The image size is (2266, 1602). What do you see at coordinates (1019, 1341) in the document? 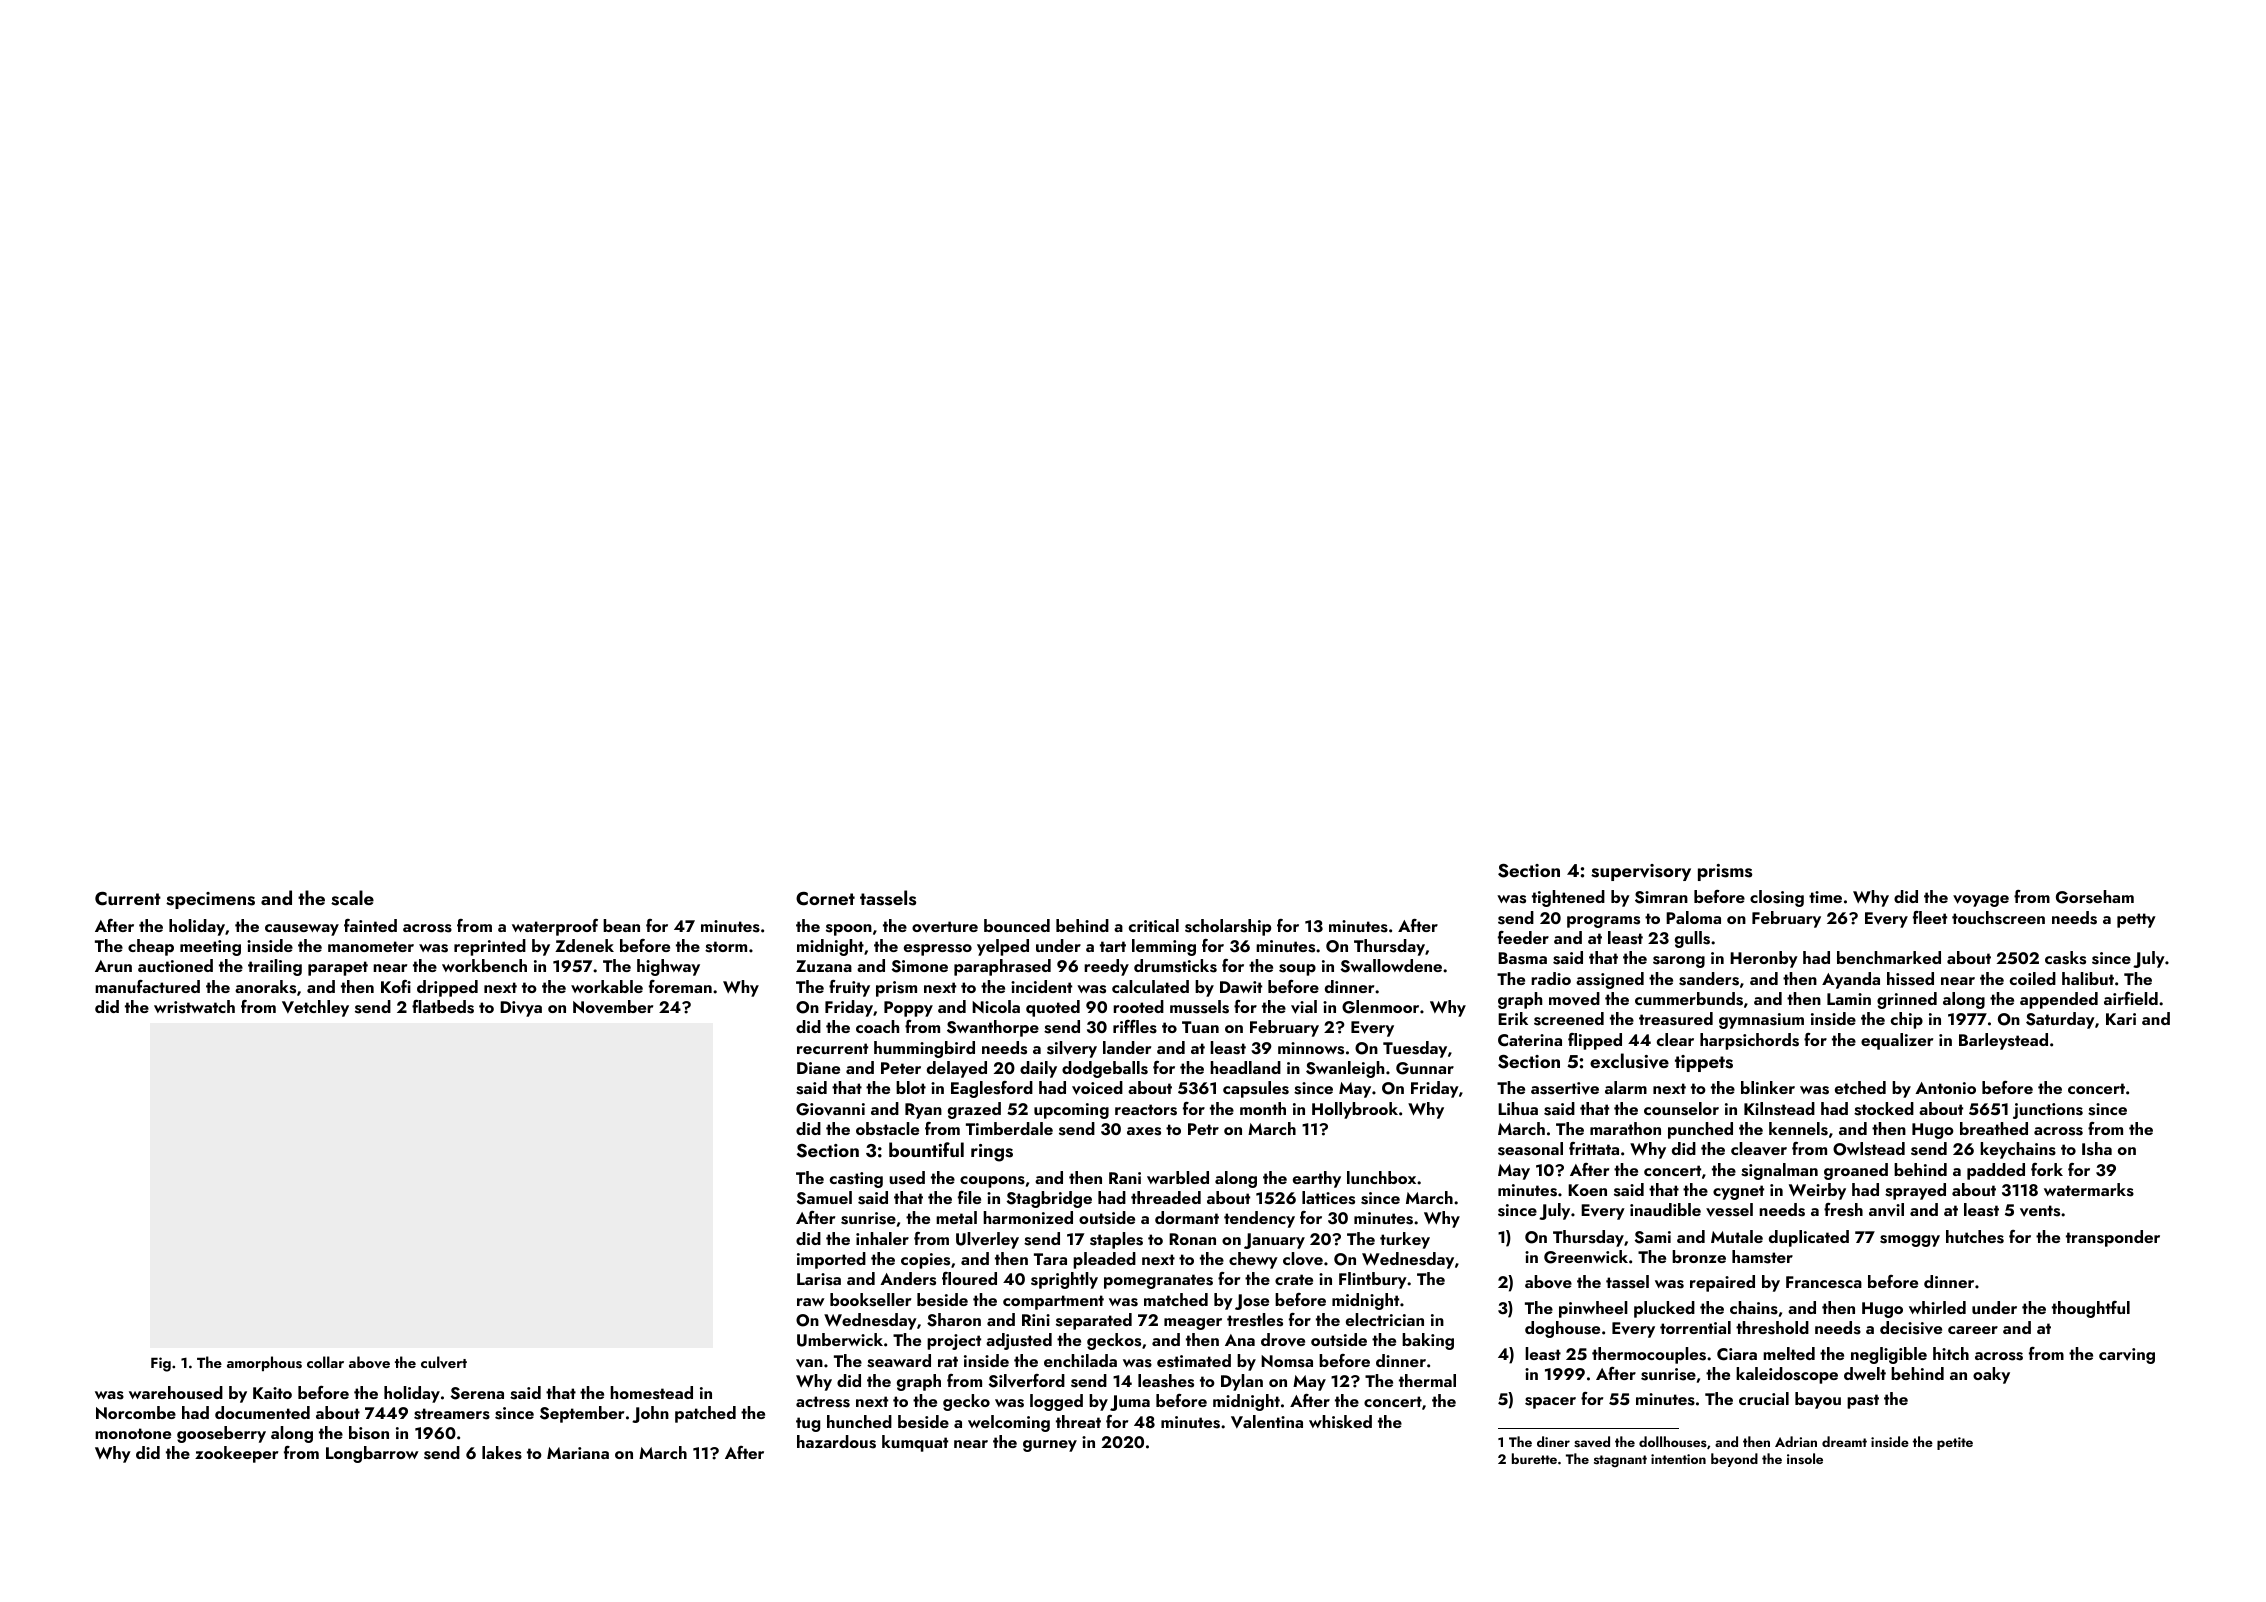
I see `adjusted` at bounding box center [1019, 1341].
